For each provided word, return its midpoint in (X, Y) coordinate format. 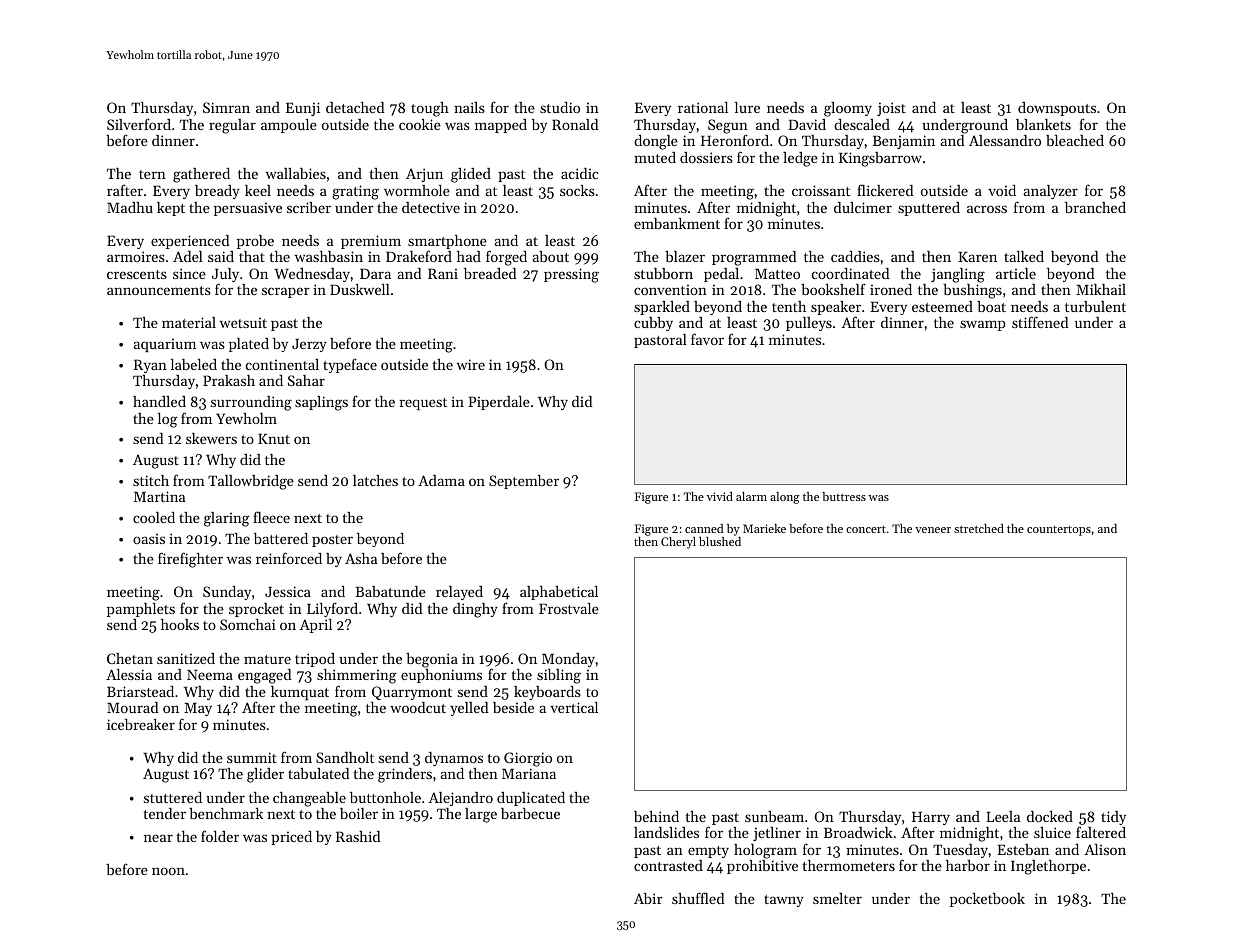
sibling (559, 676)
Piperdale (499, 403)
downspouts (1057, 109)
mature (267, 659)
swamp (983, 325)
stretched (979, 528)
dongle (656, 142)
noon (168, 871)
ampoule (289, 126)
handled (159, 401)
